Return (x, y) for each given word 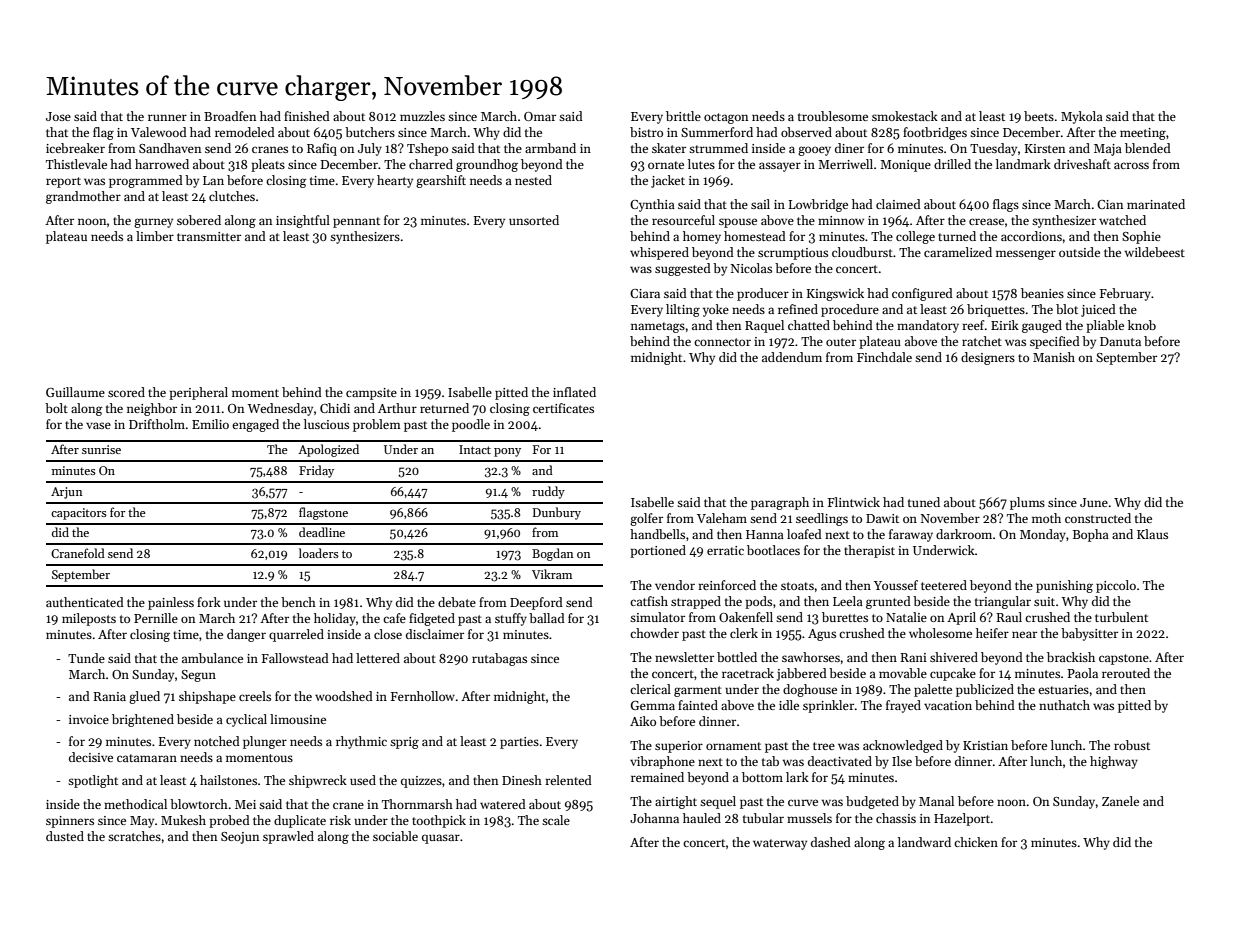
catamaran (147, 758)
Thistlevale (76, 164)
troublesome (833, 116)
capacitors (79, 514)
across (1131, 165)
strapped (696, 602)
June (1094, 502)
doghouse (810, 690)
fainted (698, 705)
